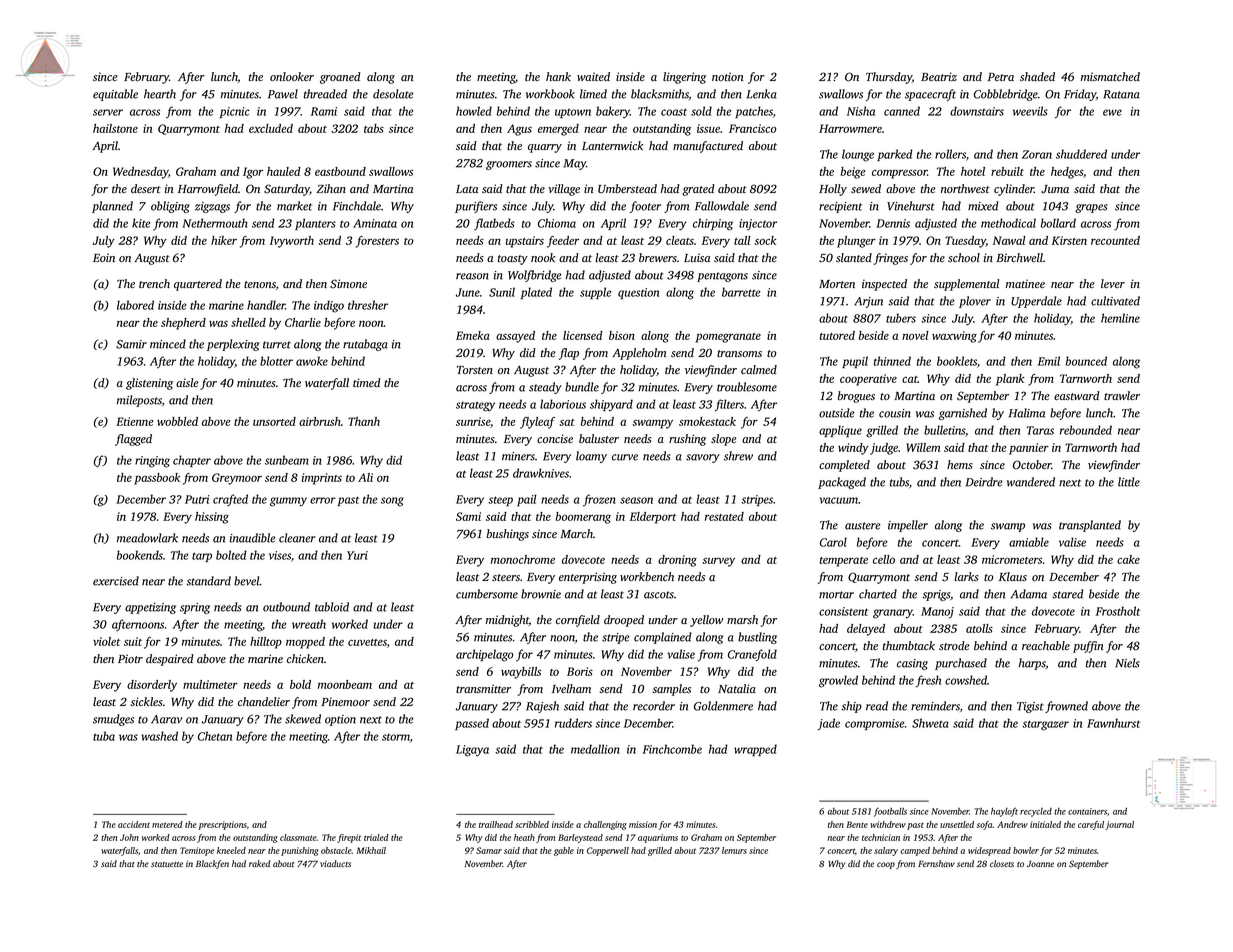 The width and height of the image is (1233, 952). What do you see at coordinates (474, 111) in the image?
I see `howled` at bounding box center [474, 111].
